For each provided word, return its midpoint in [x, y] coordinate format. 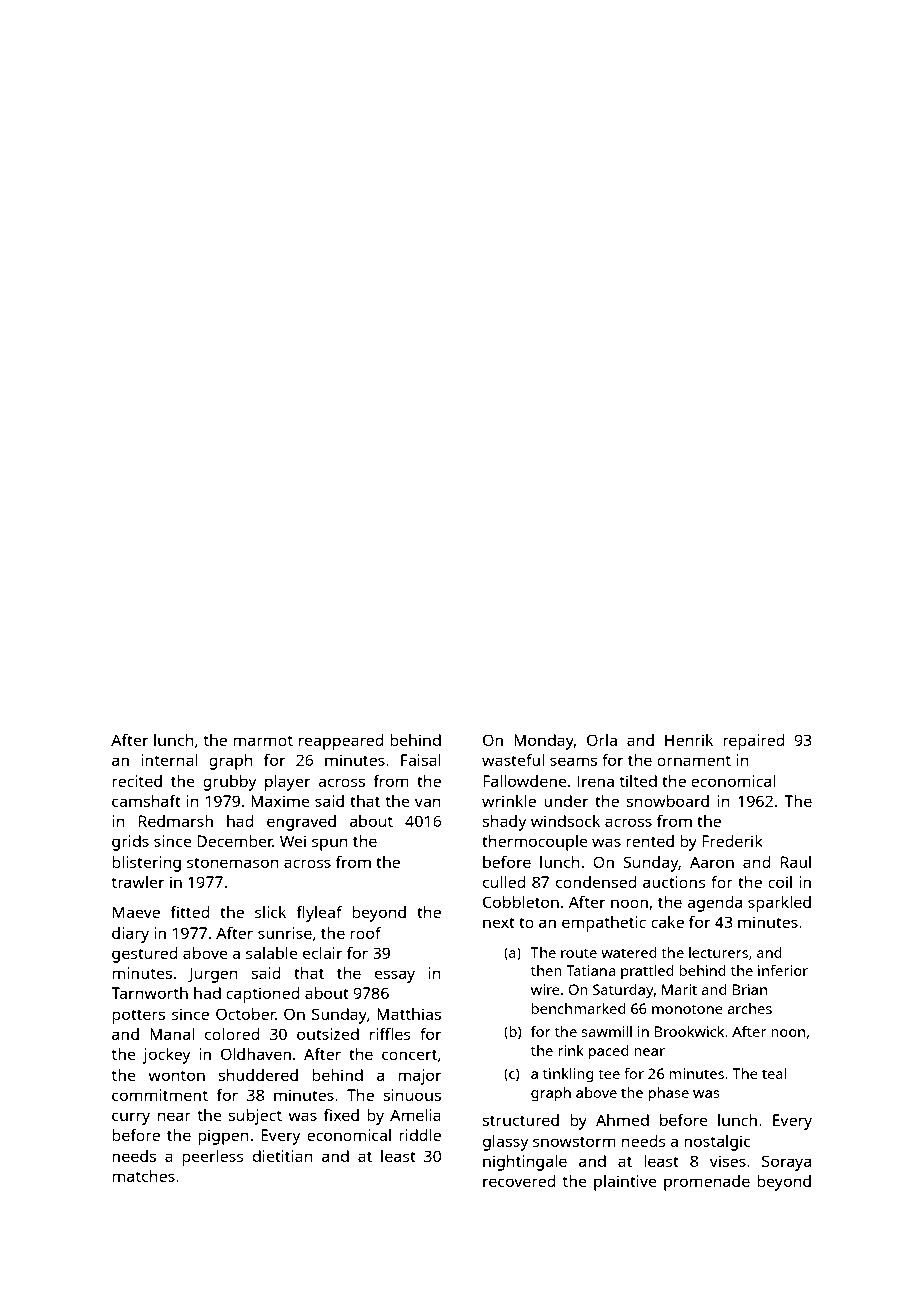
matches [143, 1176]
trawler [138, 882]
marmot [263, 740]
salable [272, 953]
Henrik [689, 740]
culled [504, 882]
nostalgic [717, 1143]
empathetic [604, 924]
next [499, 922]
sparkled [779, 904]
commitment [160, 1095]
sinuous [412, 1095]
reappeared [341, 742]
